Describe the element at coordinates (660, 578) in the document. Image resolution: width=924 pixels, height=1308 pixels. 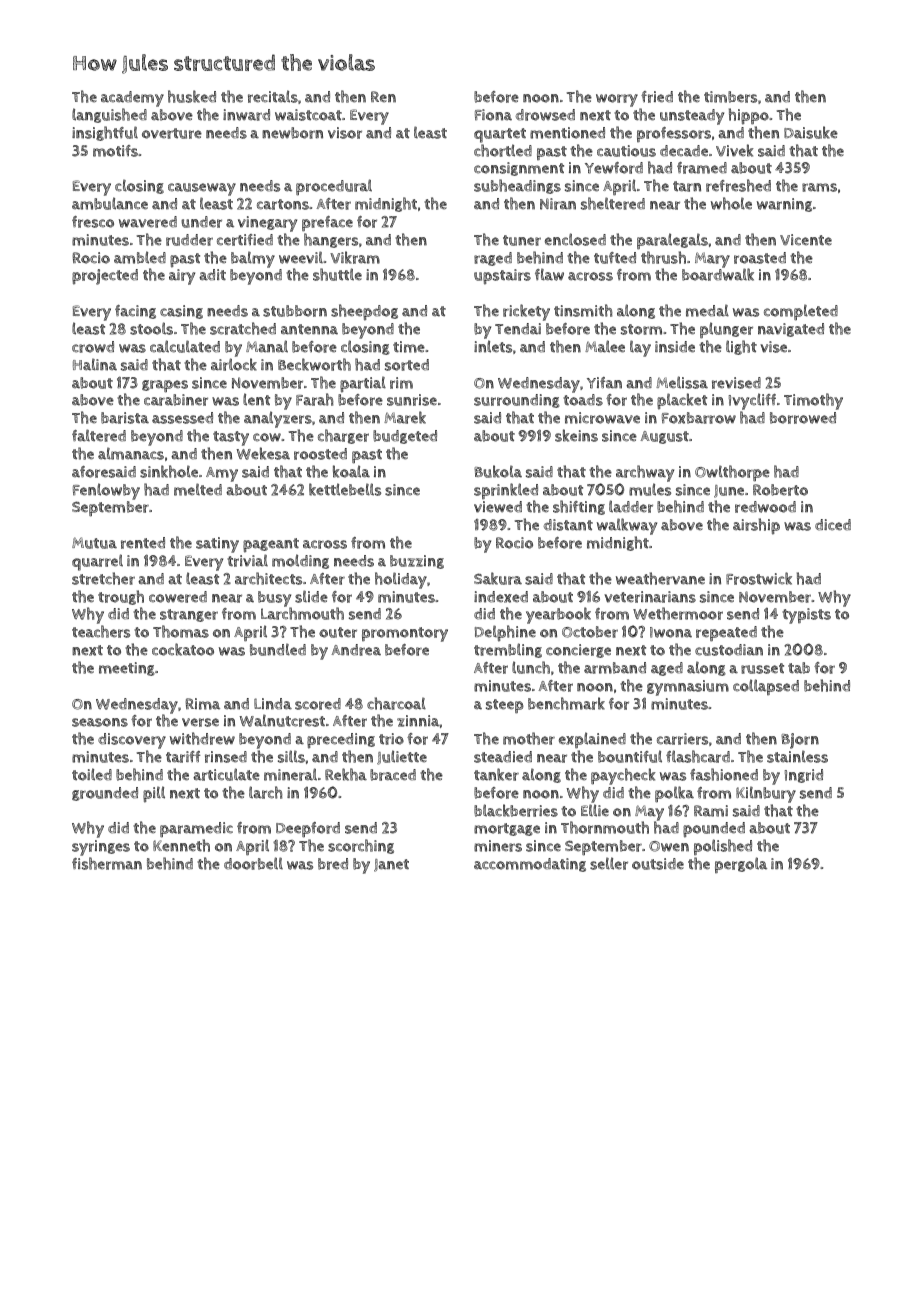
I see `weathervane` at that location.
